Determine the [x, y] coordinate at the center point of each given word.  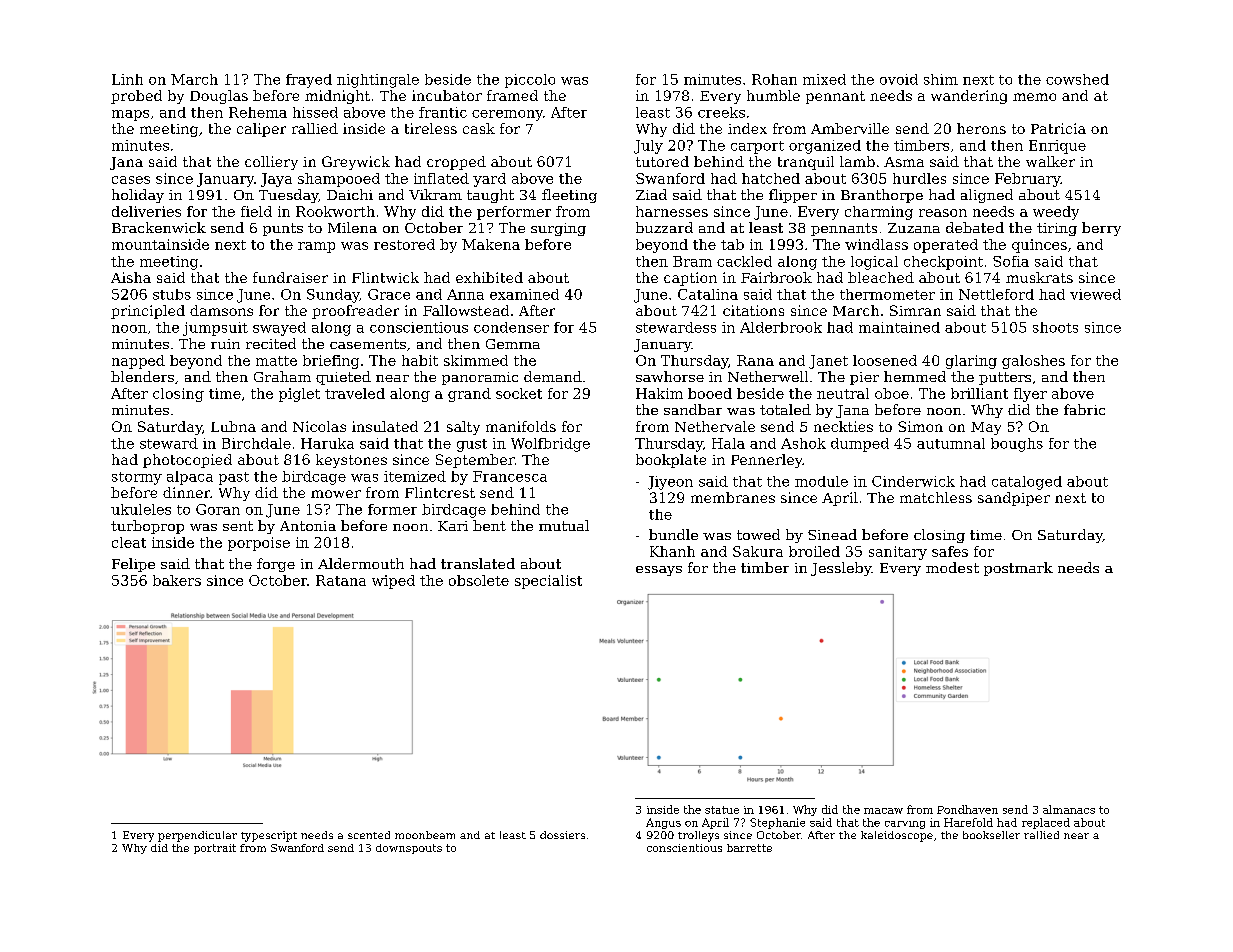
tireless [431, 128]
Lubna [233, 426]
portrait [215, 849]
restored [404, 244]
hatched [771, 178]
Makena [491, 244]
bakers [177, 580]
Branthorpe [882, 196]
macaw [883, 811]
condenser [511, 327]
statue [722, 810]
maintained [899, 327]
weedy [1056, 213]
